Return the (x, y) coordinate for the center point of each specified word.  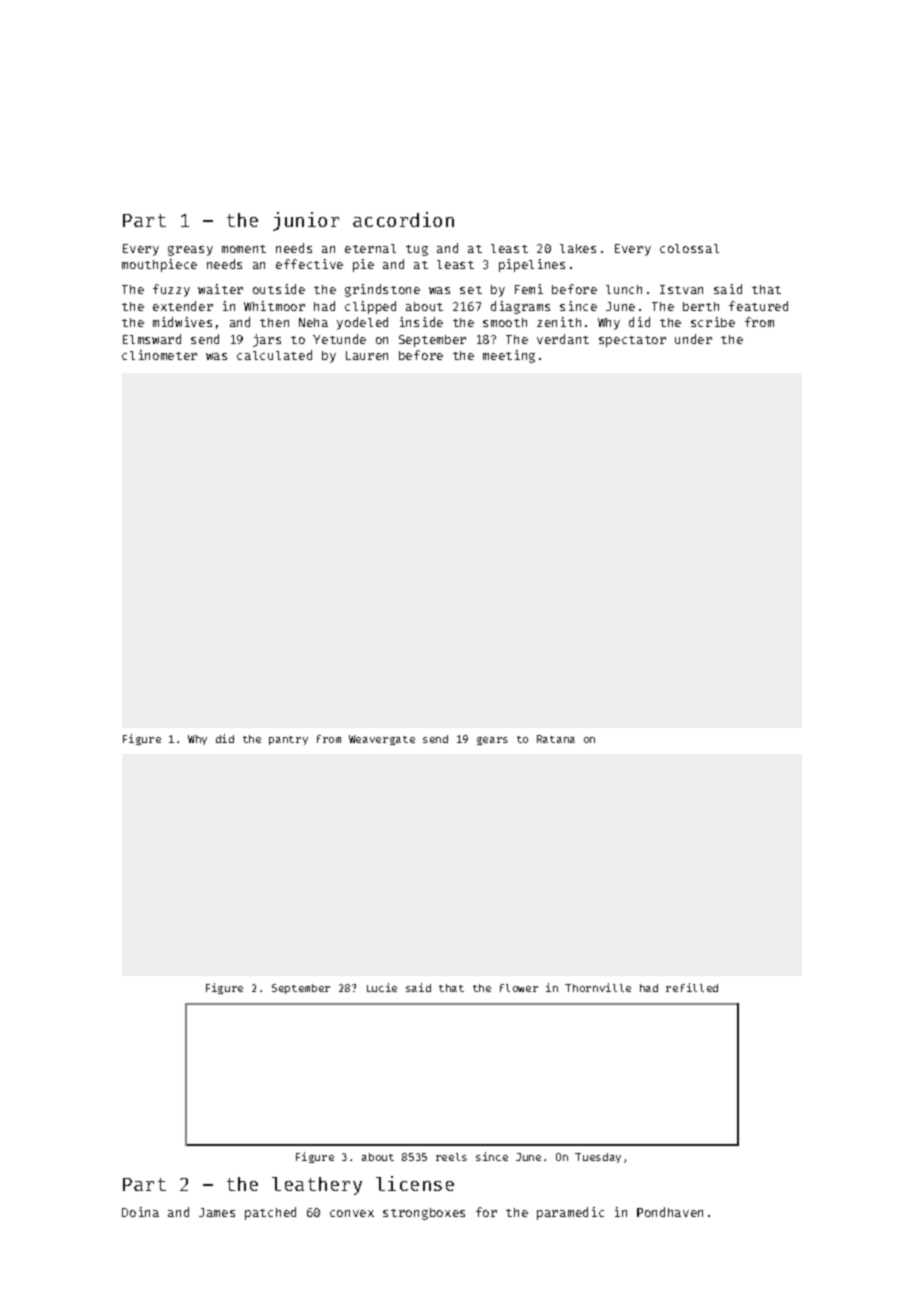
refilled (692, 987)
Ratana (556, 739)
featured (758, 306)
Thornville (598, 987)
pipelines (532, 265)
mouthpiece (159, 265)
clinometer (159, 355)
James (217, 1212)
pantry (288, 740)
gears (492, 741)
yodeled (362, 323)
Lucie (382, 987)
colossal (689, 248)
